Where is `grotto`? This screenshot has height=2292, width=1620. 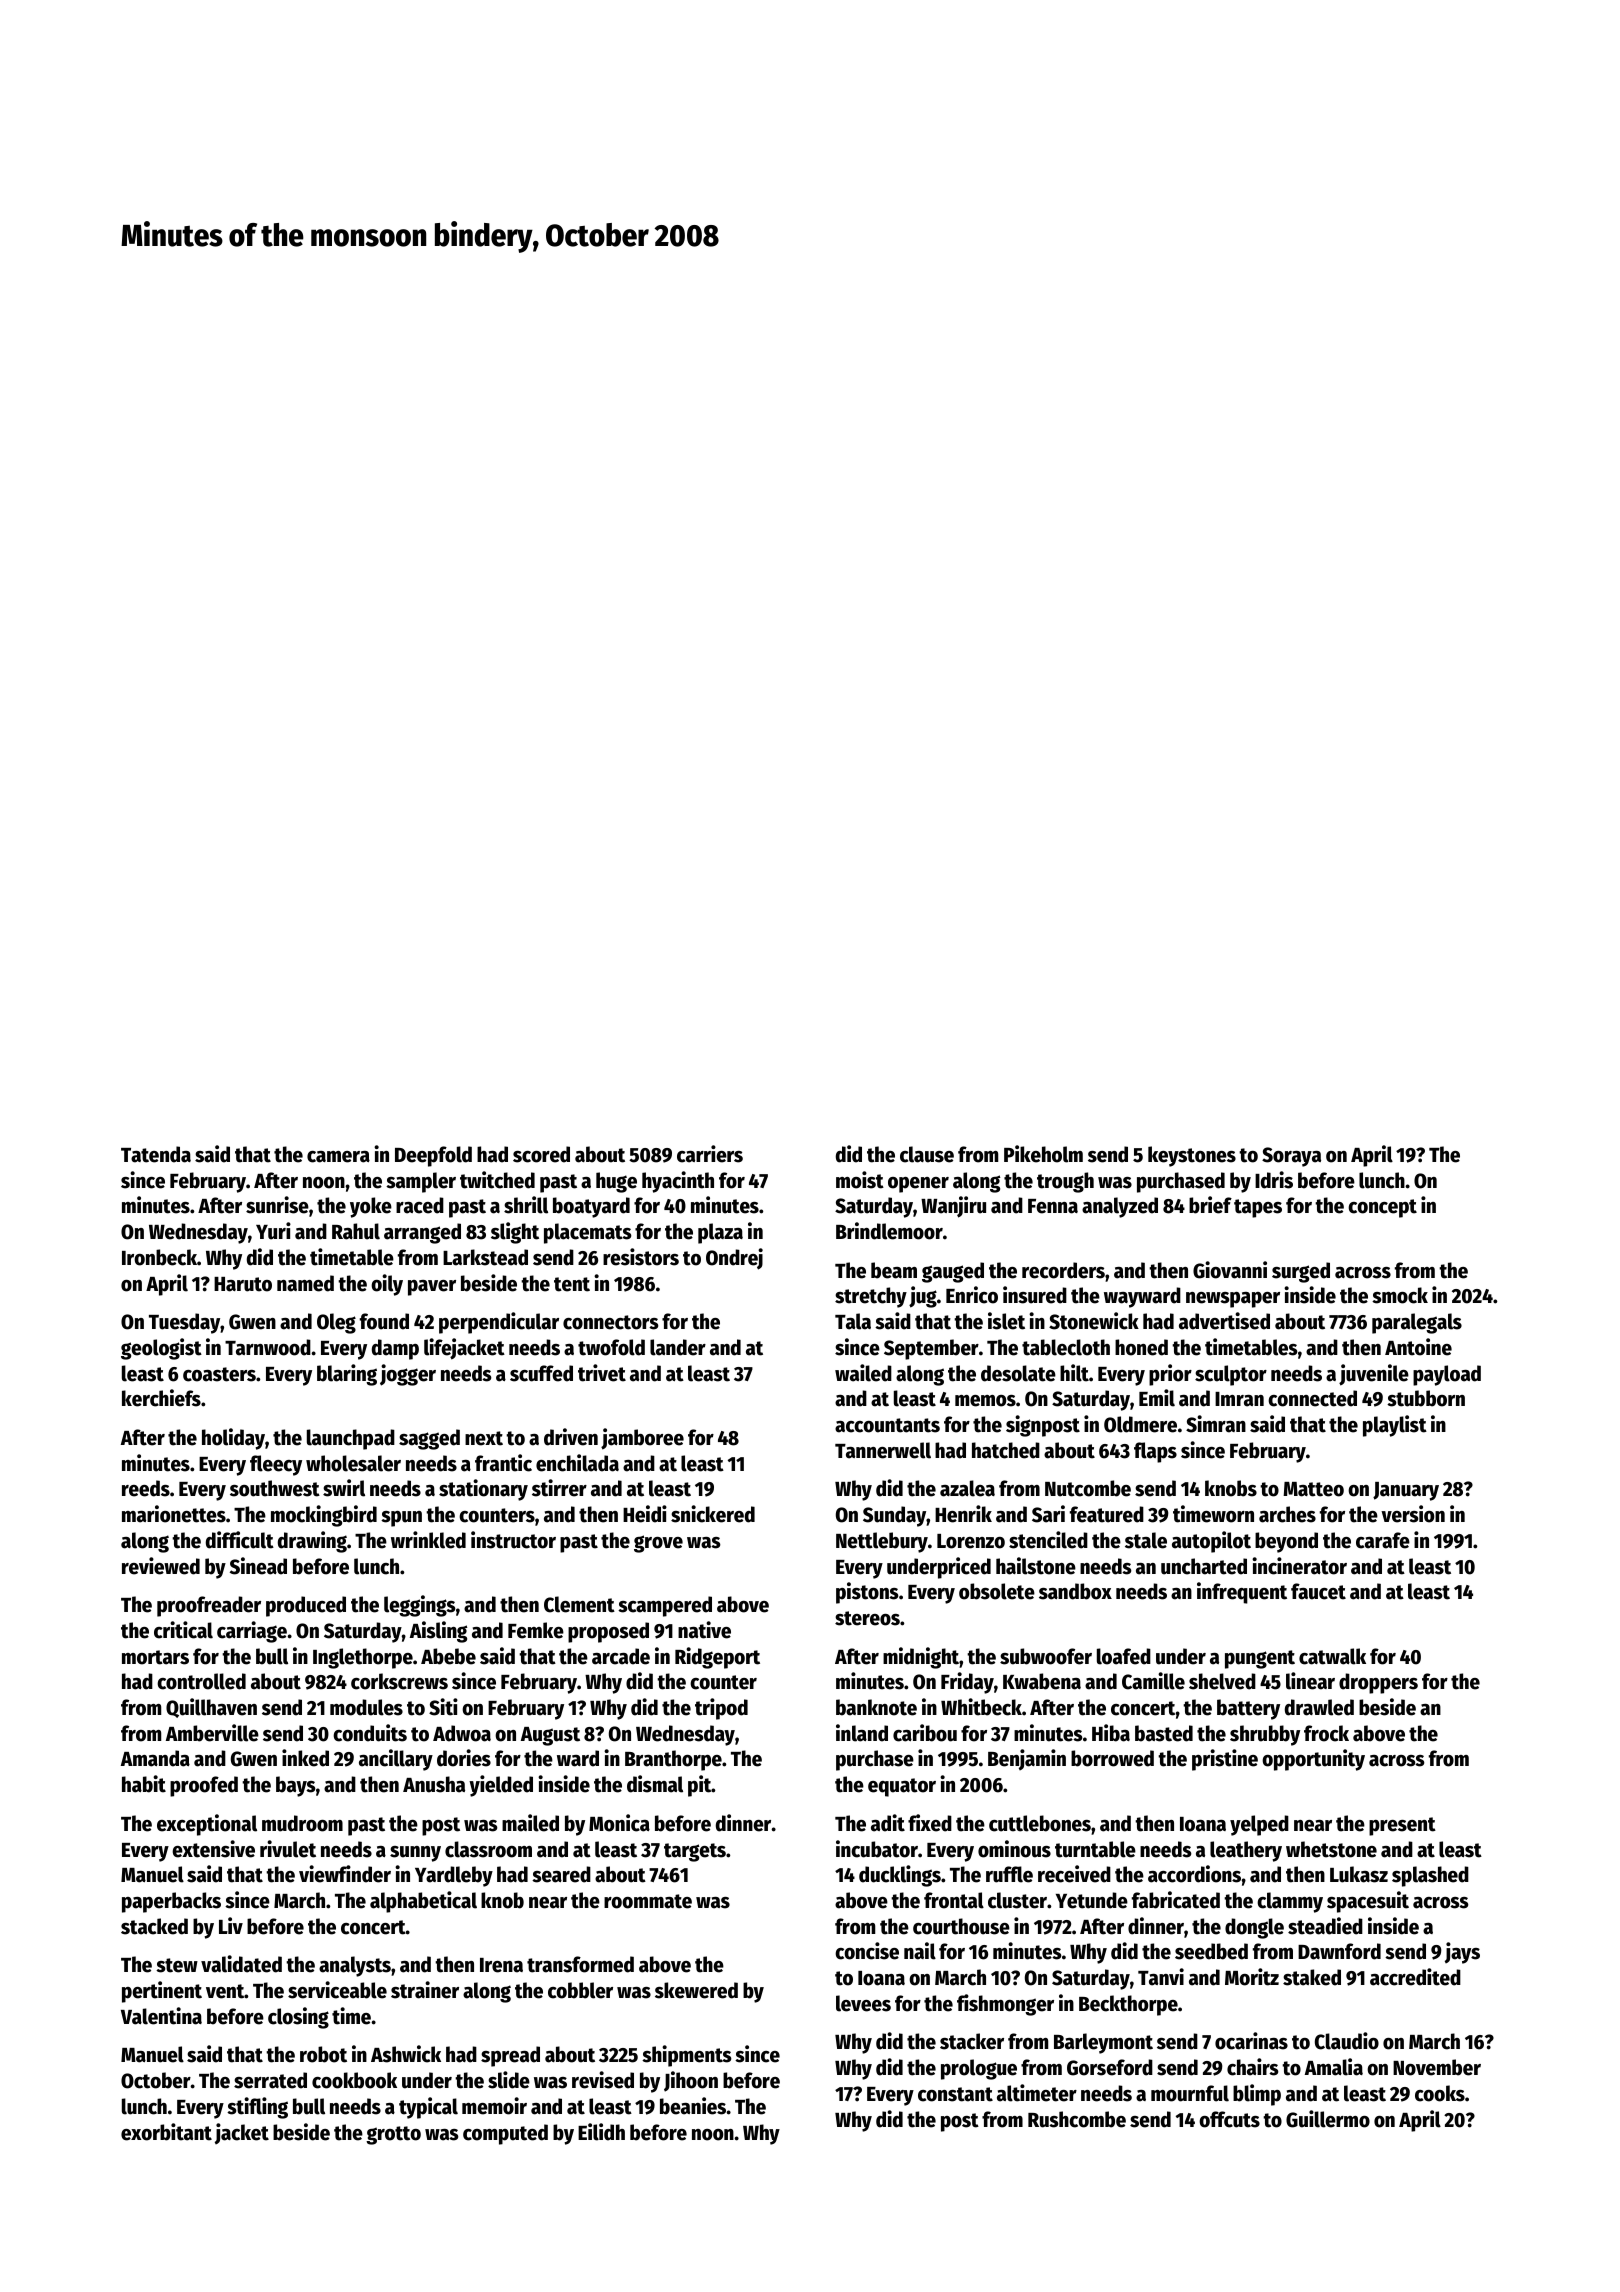 grotto is located at coordinates (393, 2135).
